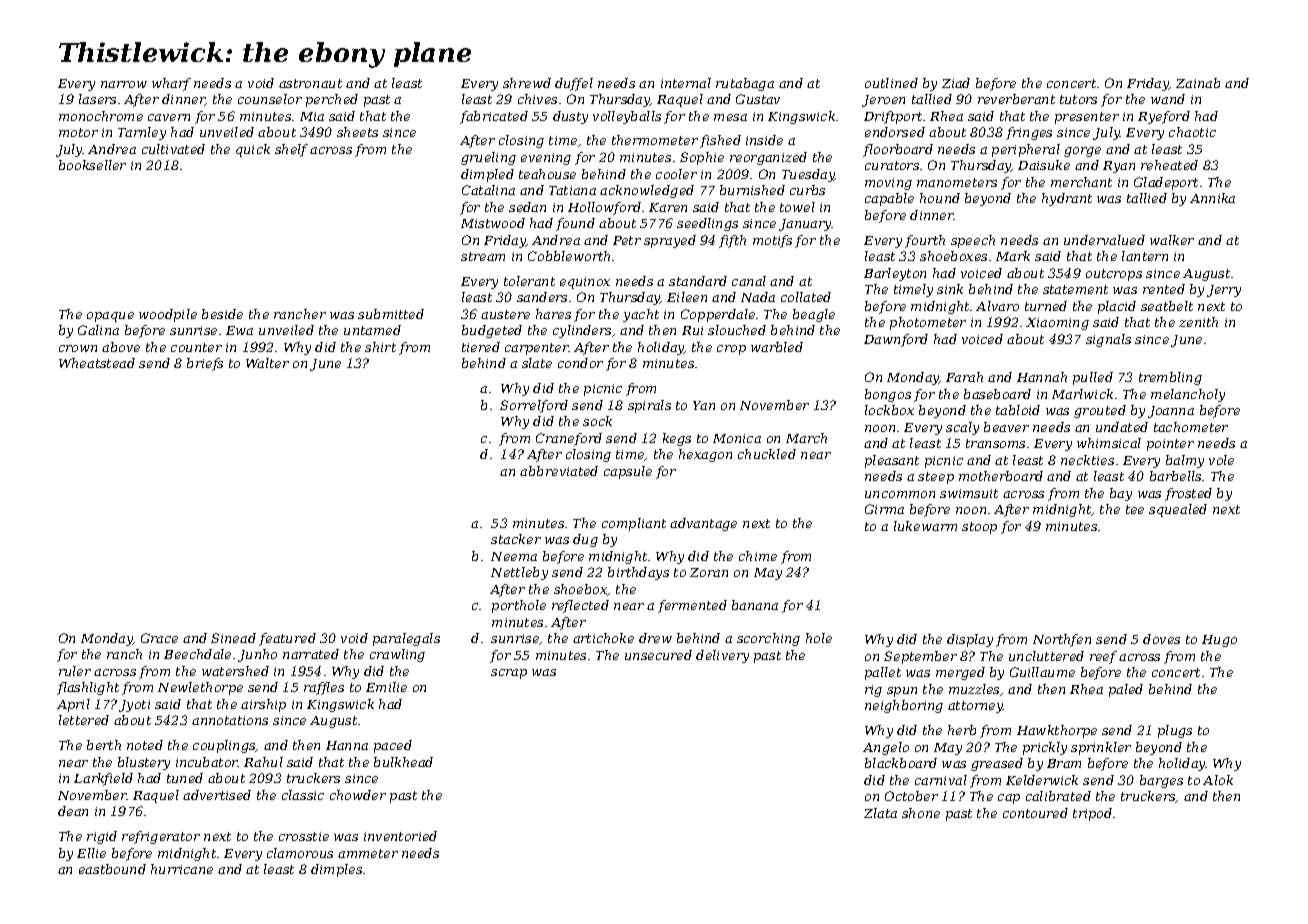 Image resolution: width=1308 pixels, height=924 pixels. What do you see at coordinates (182, 869) in the document?
I see `hurricane` at bounding box center [182, 869].
